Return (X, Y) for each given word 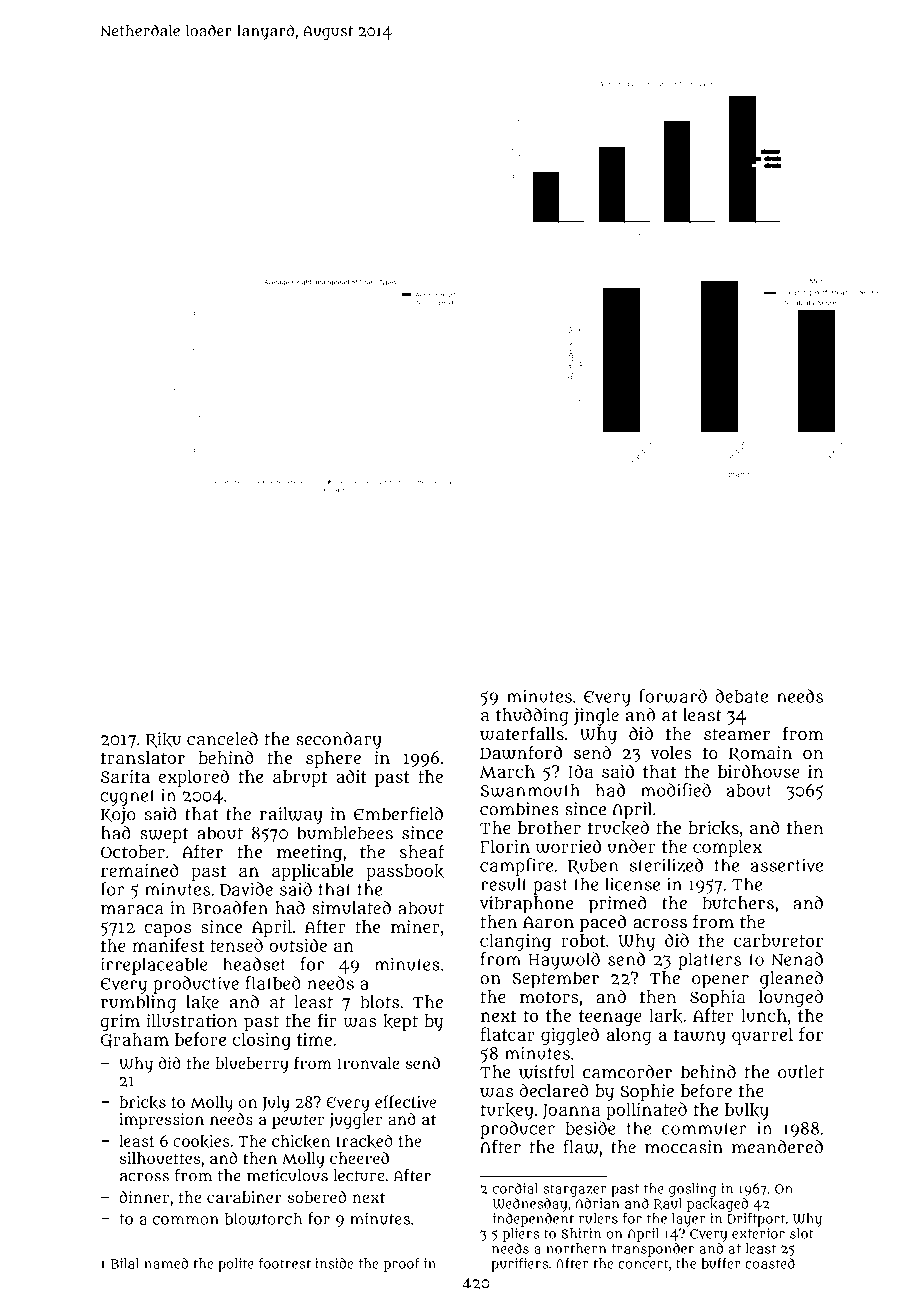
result (504, 884)
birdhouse (759, 771)
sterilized (666, 865)
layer (688, 1220)
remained (140, 870)
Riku (163, 740)
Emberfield (398, 814)
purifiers (519, 1265)
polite (236, 1265)
